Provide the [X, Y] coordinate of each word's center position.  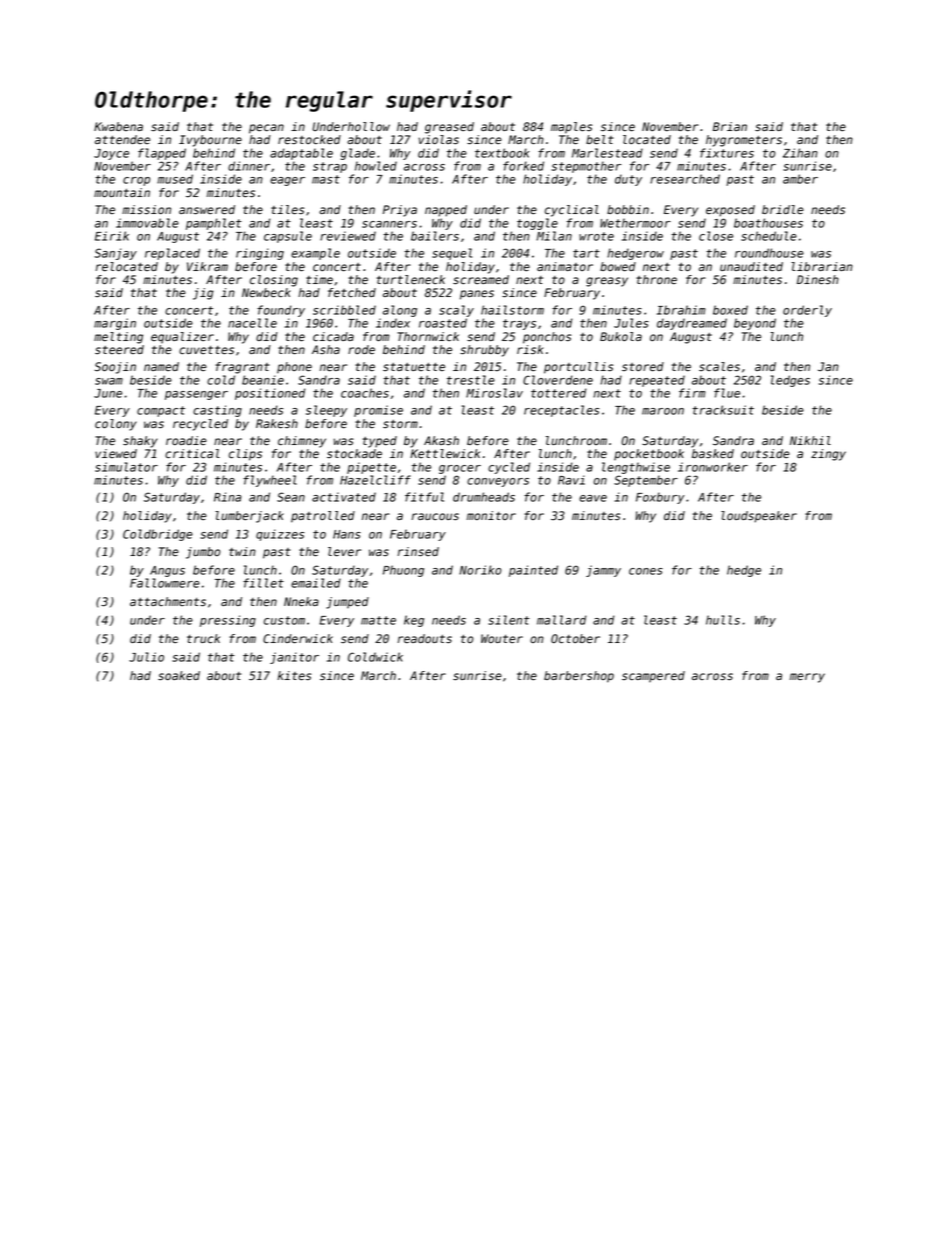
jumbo [203, 553]
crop [136, 181]
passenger [196, 395]
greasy [607, 282]
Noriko [480, 570]
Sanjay [115, 254]
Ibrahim [681, 310]
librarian [822, 266]
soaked [179, 676]
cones [646, 571]
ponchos [547, 338]
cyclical [572, 211]
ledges [790, 381]
